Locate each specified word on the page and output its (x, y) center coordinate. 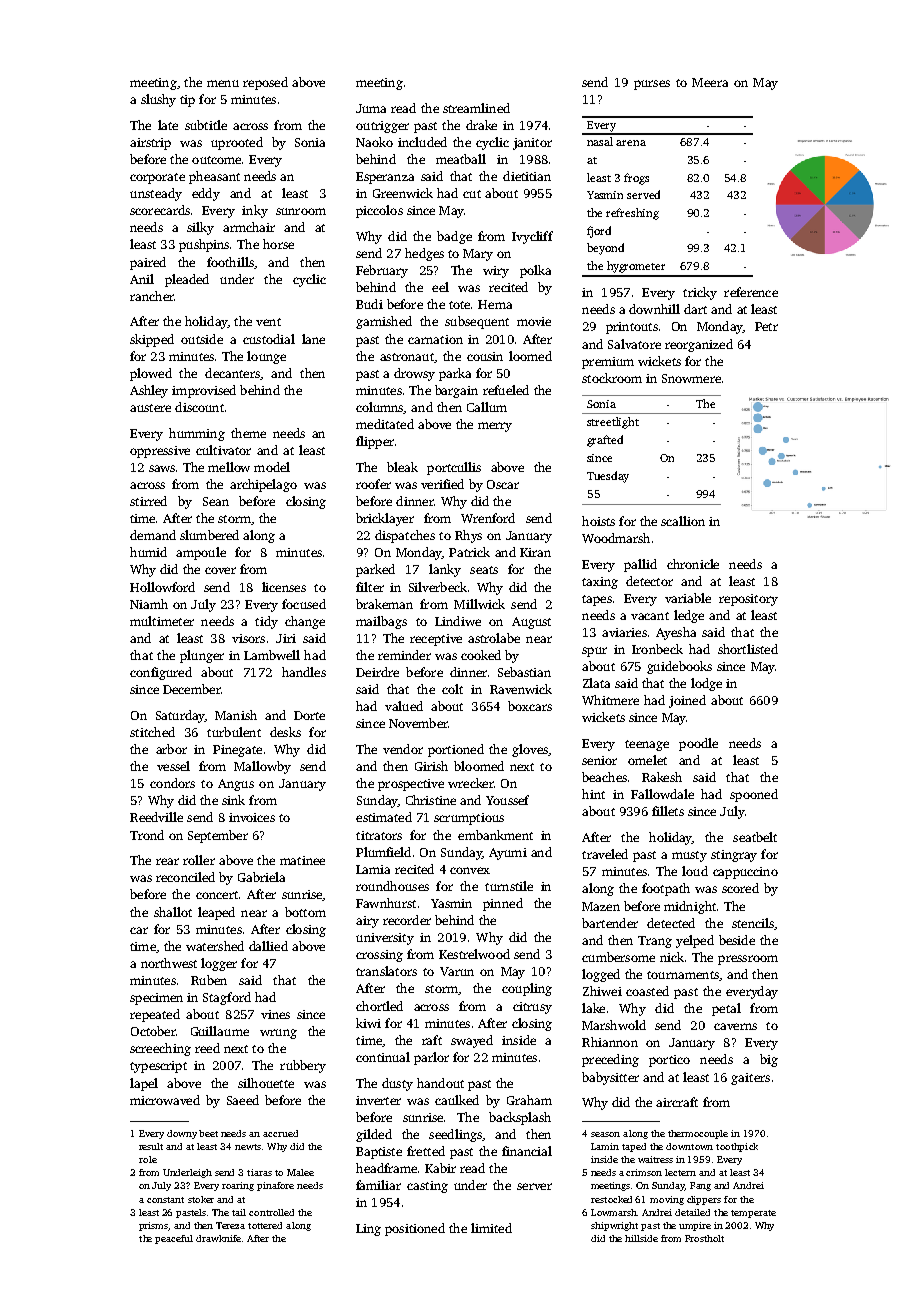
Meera (710, 82)
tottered (265, 1225)
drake (481, 125)
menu (223, 83)
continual (383, 1057)
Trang (655, 942)
